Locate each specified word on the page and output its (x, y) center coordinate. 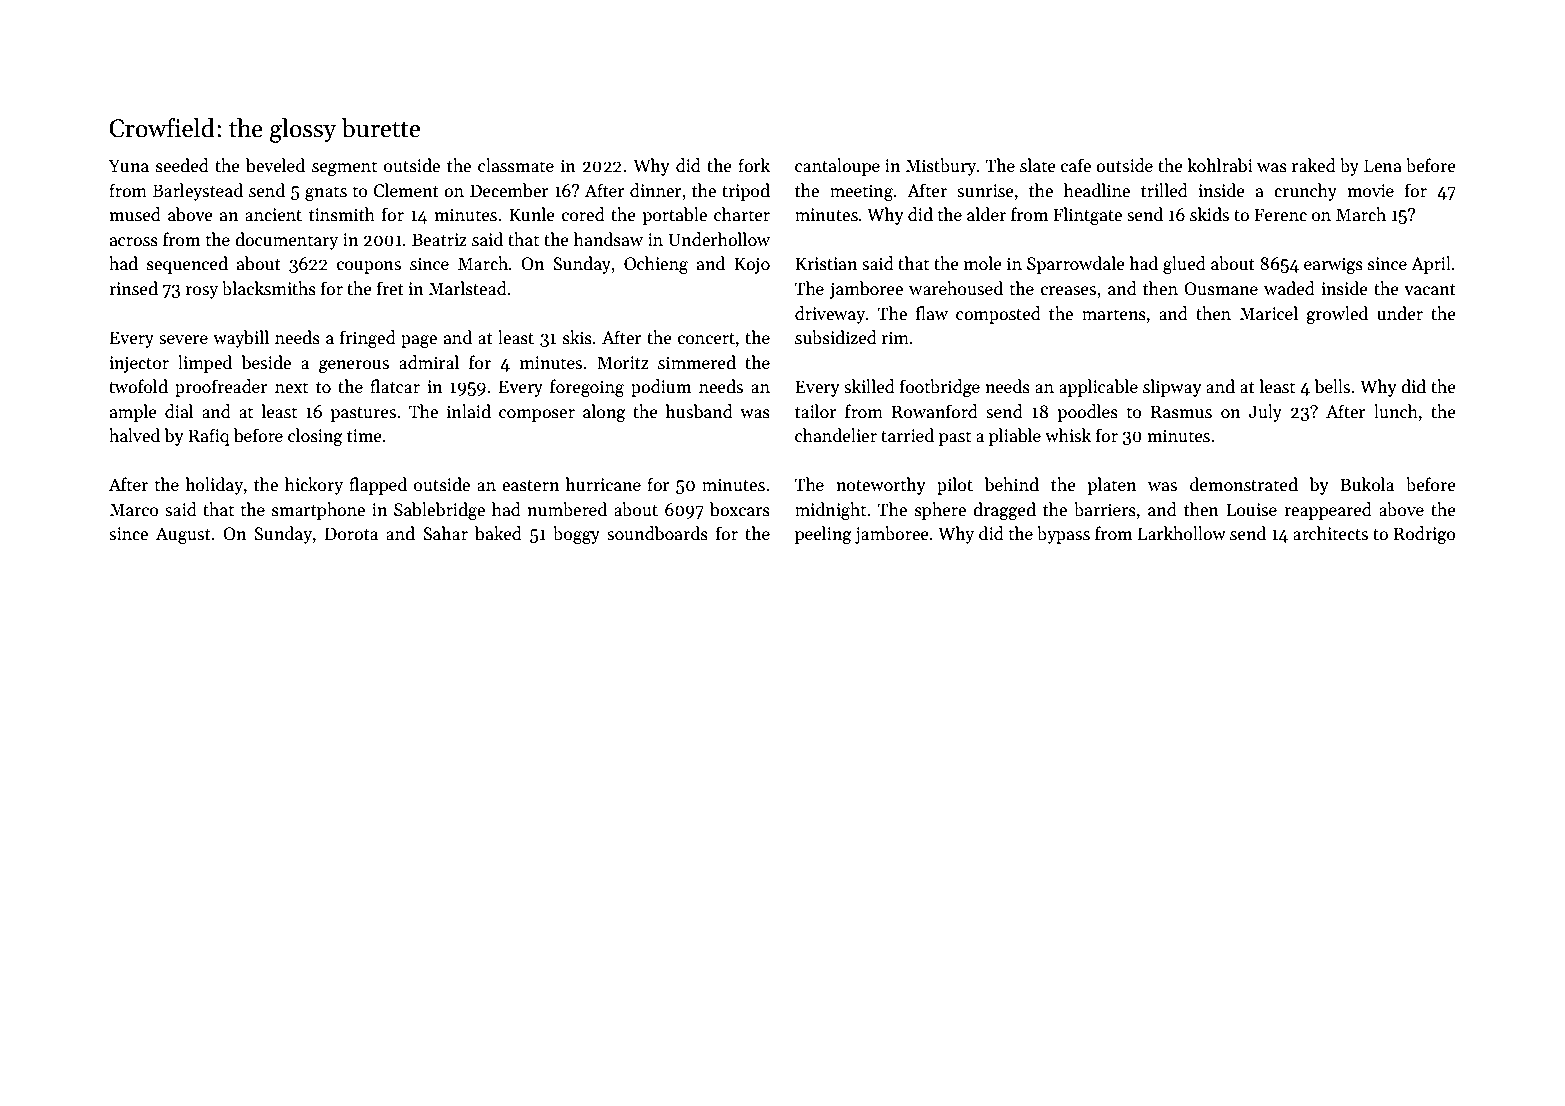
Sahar (445, 533)
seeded (182, 165)
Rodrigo (1425, 535)
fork (754, 165)
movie (1370, 191)
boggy (576, 535)
